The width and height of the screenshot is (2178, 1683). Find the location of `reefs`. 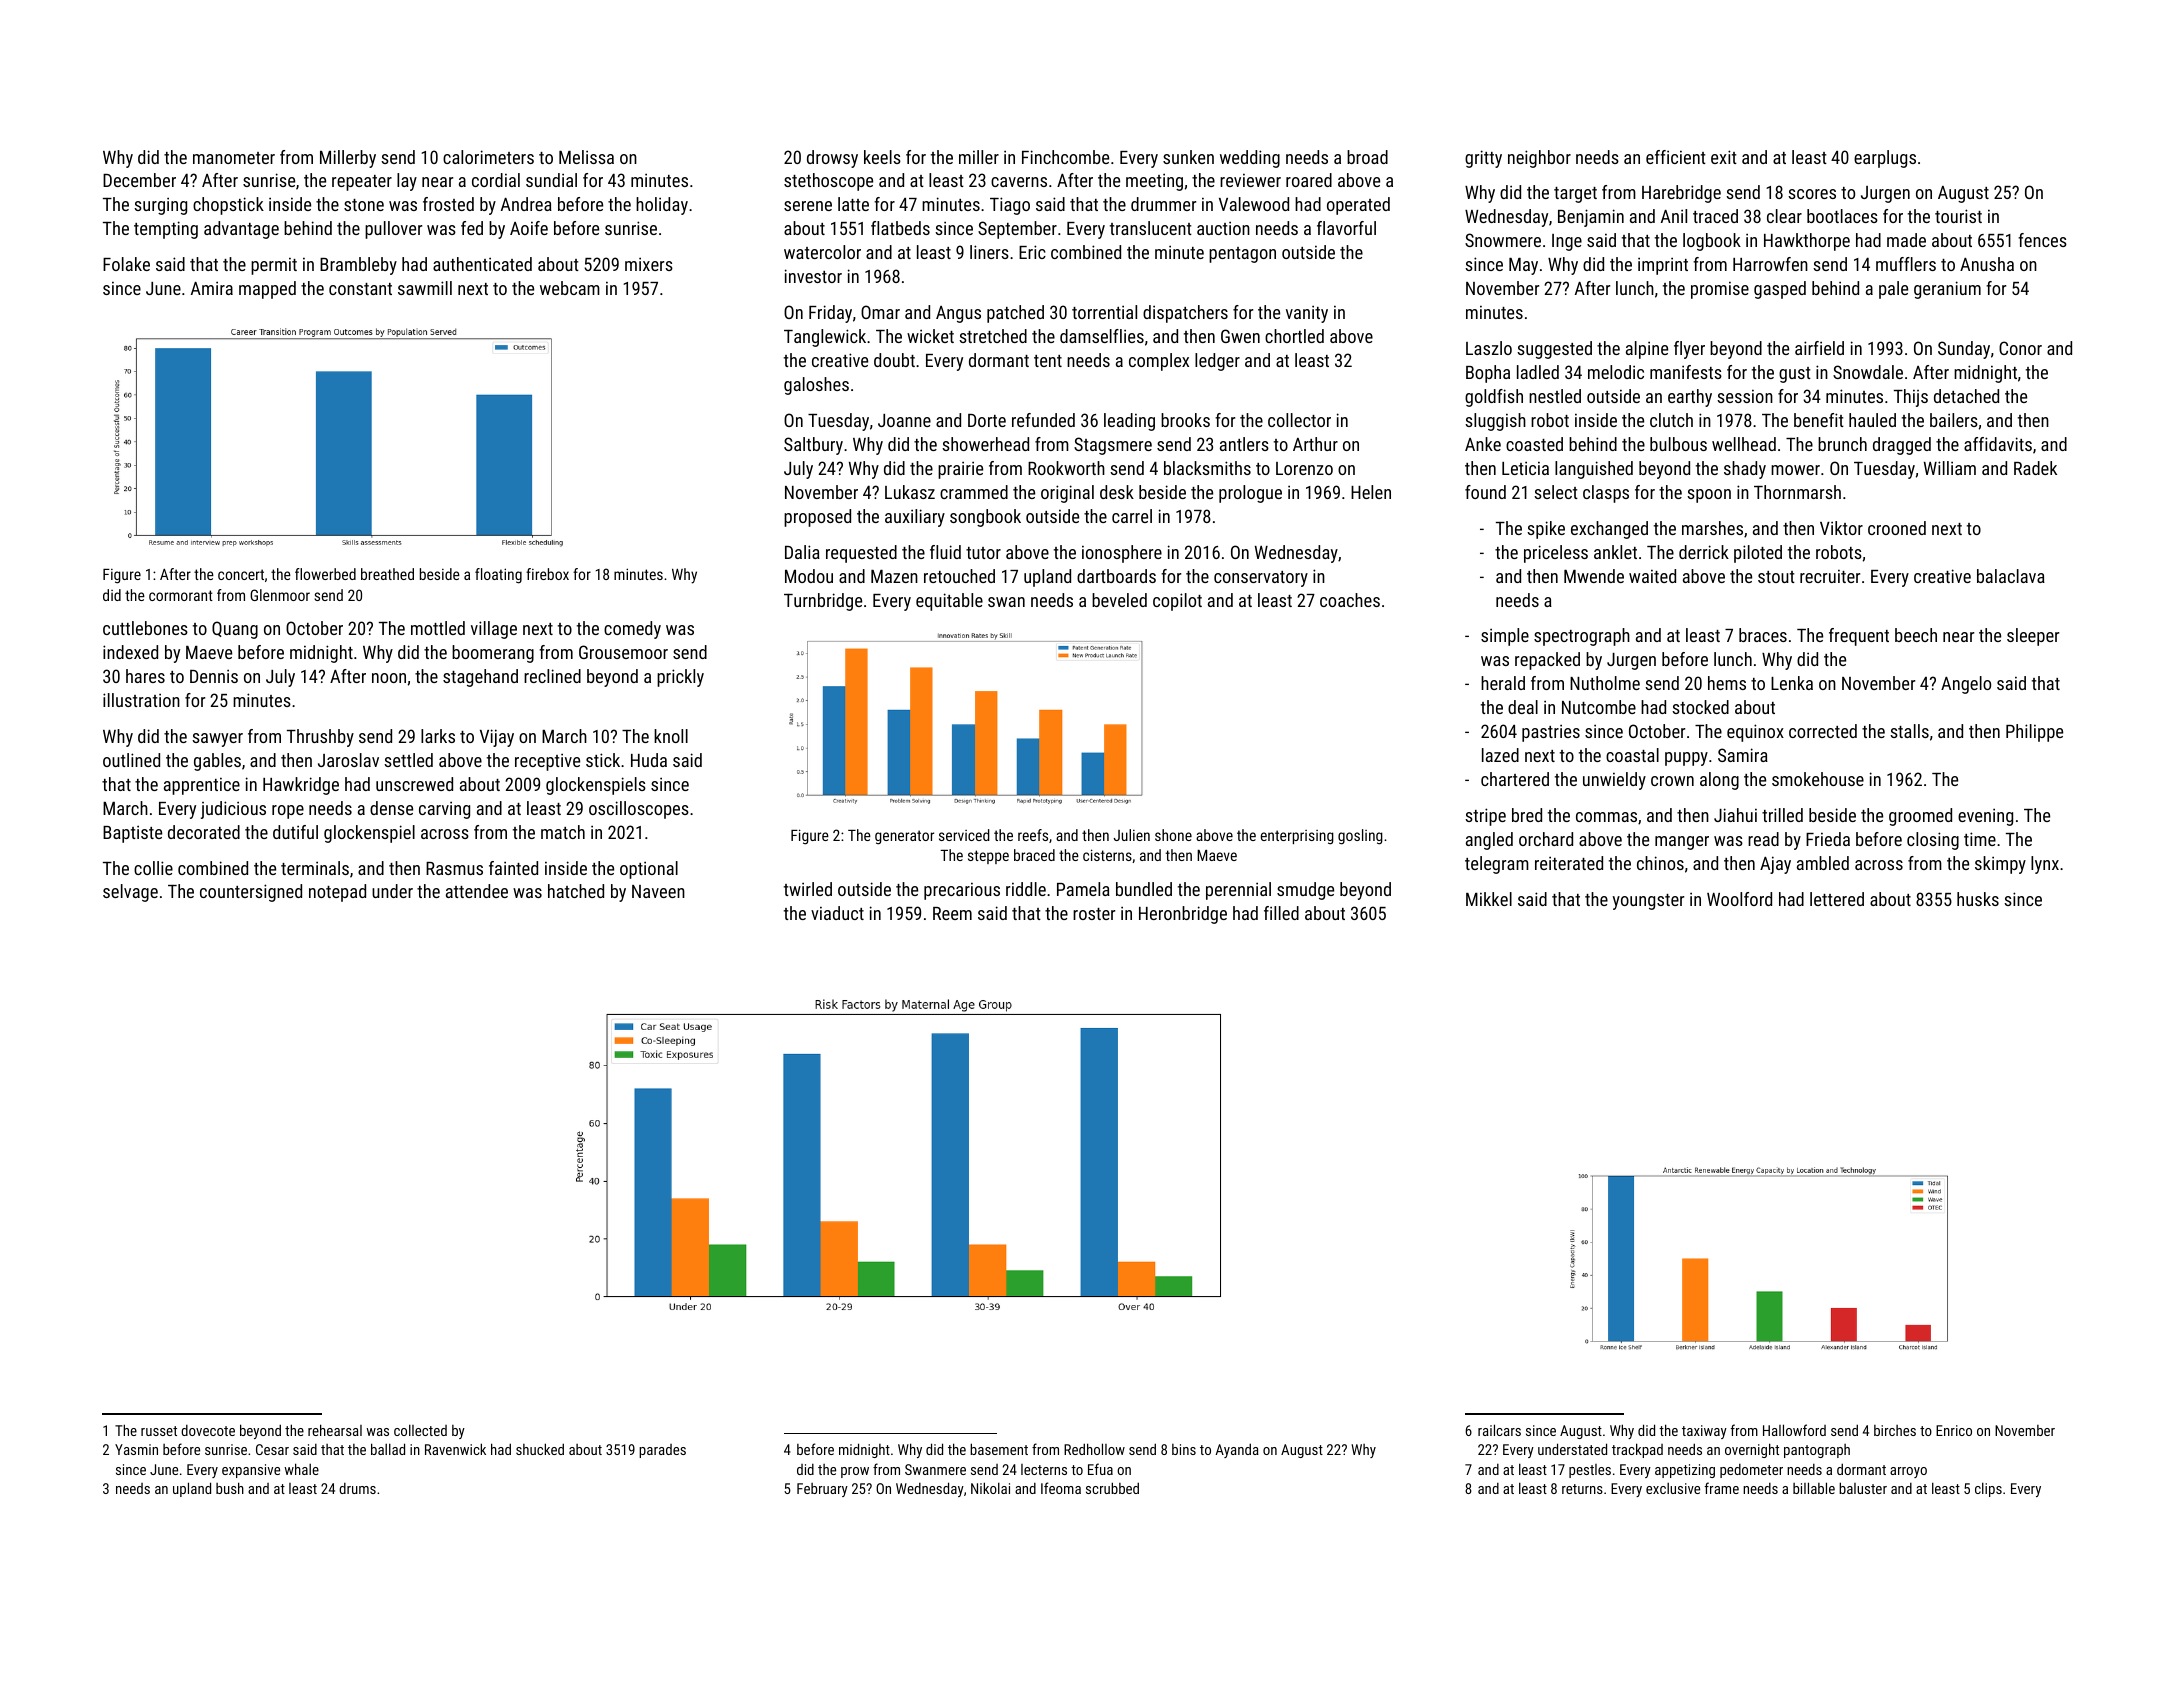

reefs is located at coordinates (1033, 835).
